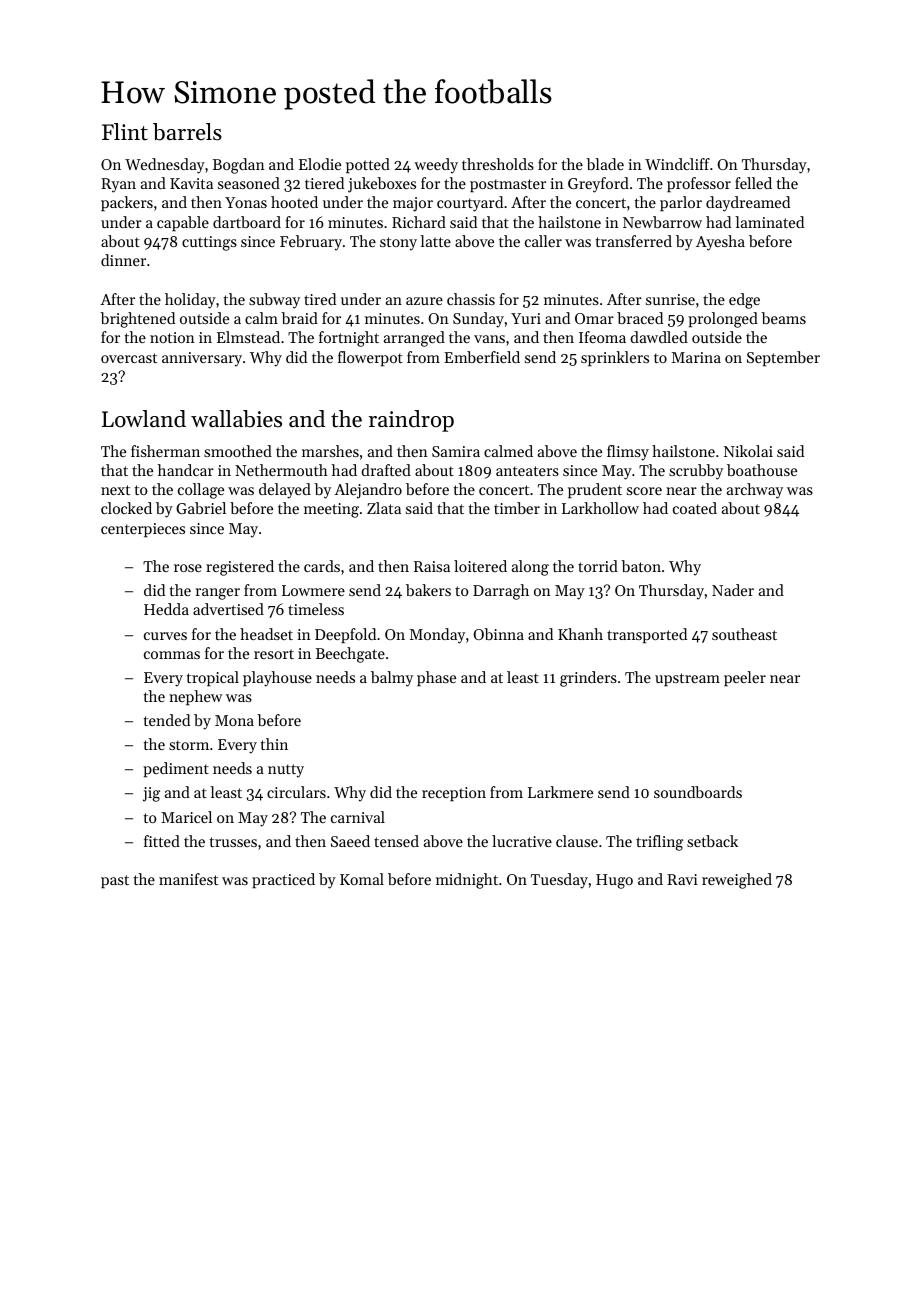 This image has height=1308, width=924. Describe the element at coordinates (677, 164) in the image. I see `Windcliff` at that location.
